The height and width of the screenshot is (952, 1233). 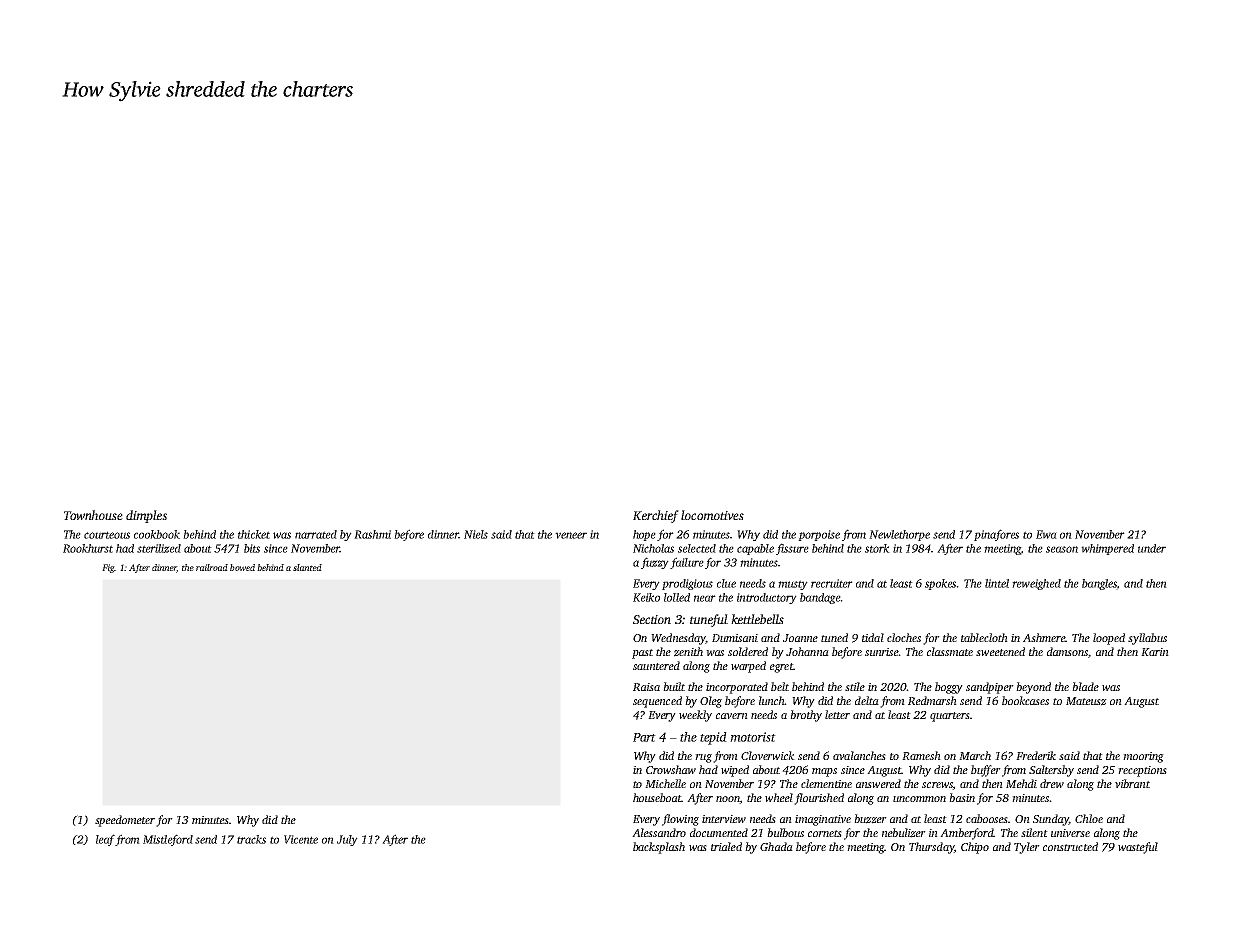 I want to click on Kerchief, so click(x=656, y=516).
